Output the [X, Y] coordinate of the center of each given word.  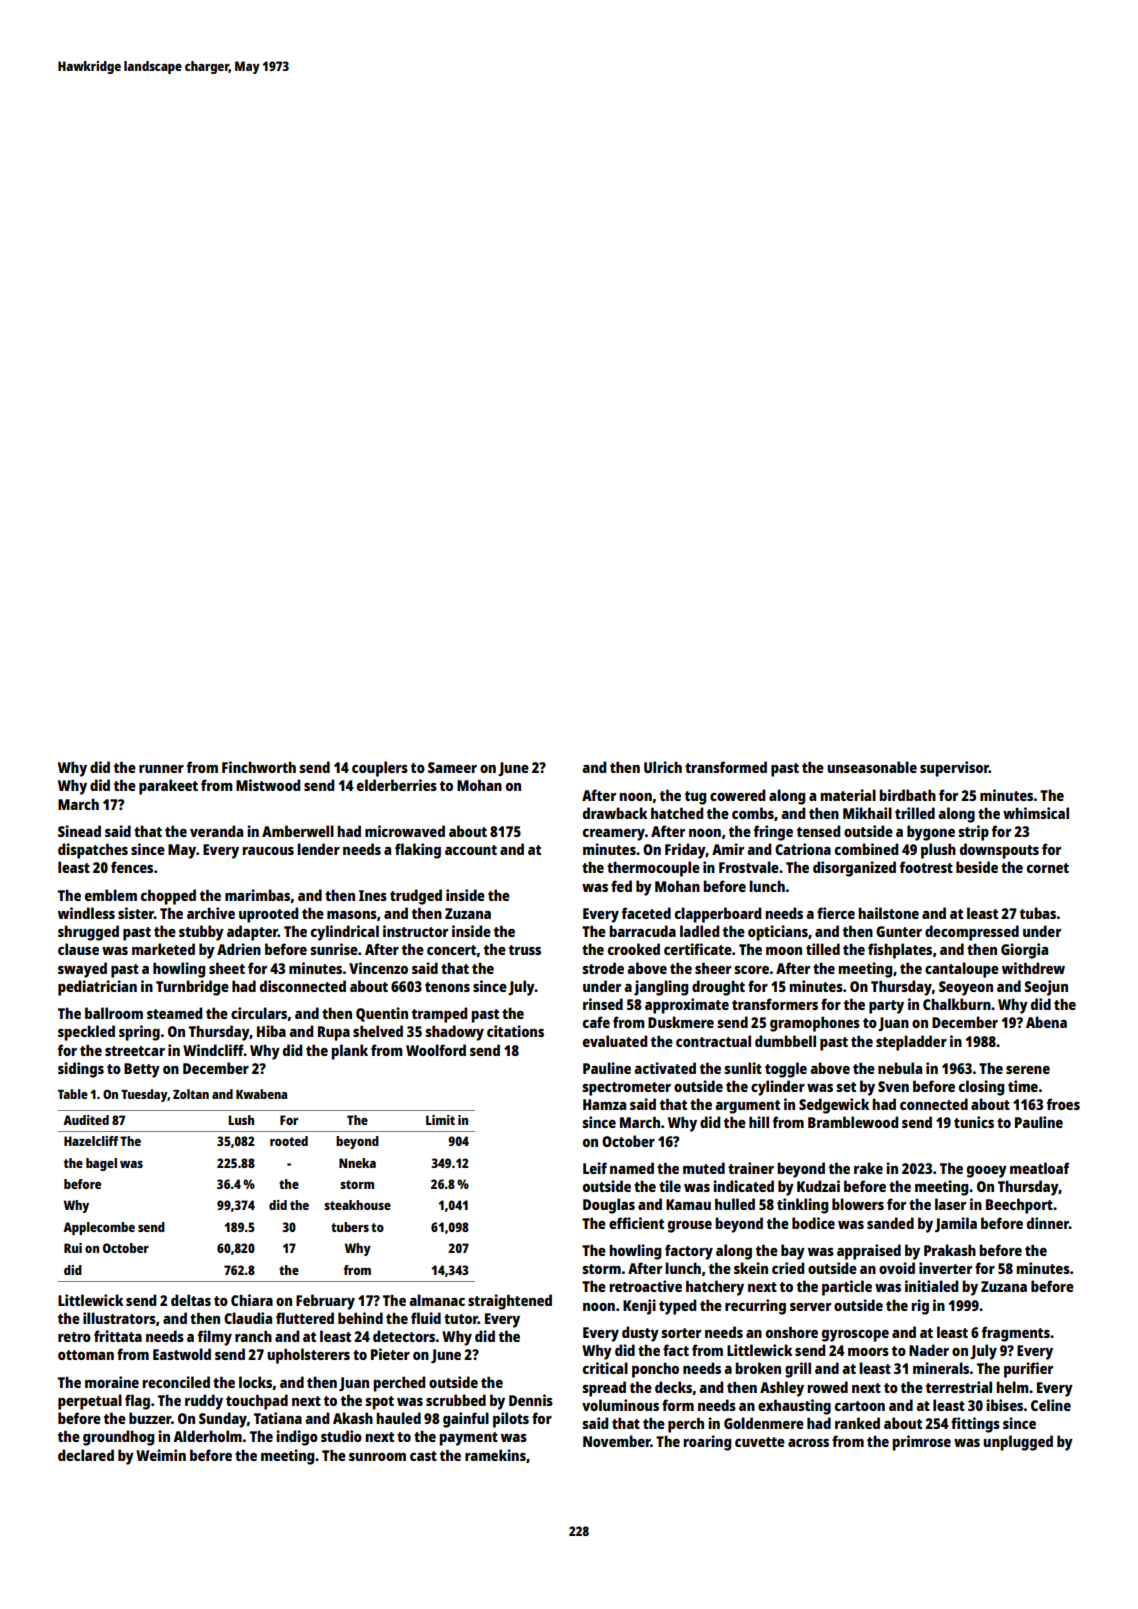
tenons [447, 987]
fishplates [900, 951]
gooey [987, 1172]
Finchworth [259, 767]
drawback [615, 813]
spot [379, 1403]
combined [866, 849]
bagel [101, 1164]
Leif [595, 1168]
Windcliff [213, 1050]
